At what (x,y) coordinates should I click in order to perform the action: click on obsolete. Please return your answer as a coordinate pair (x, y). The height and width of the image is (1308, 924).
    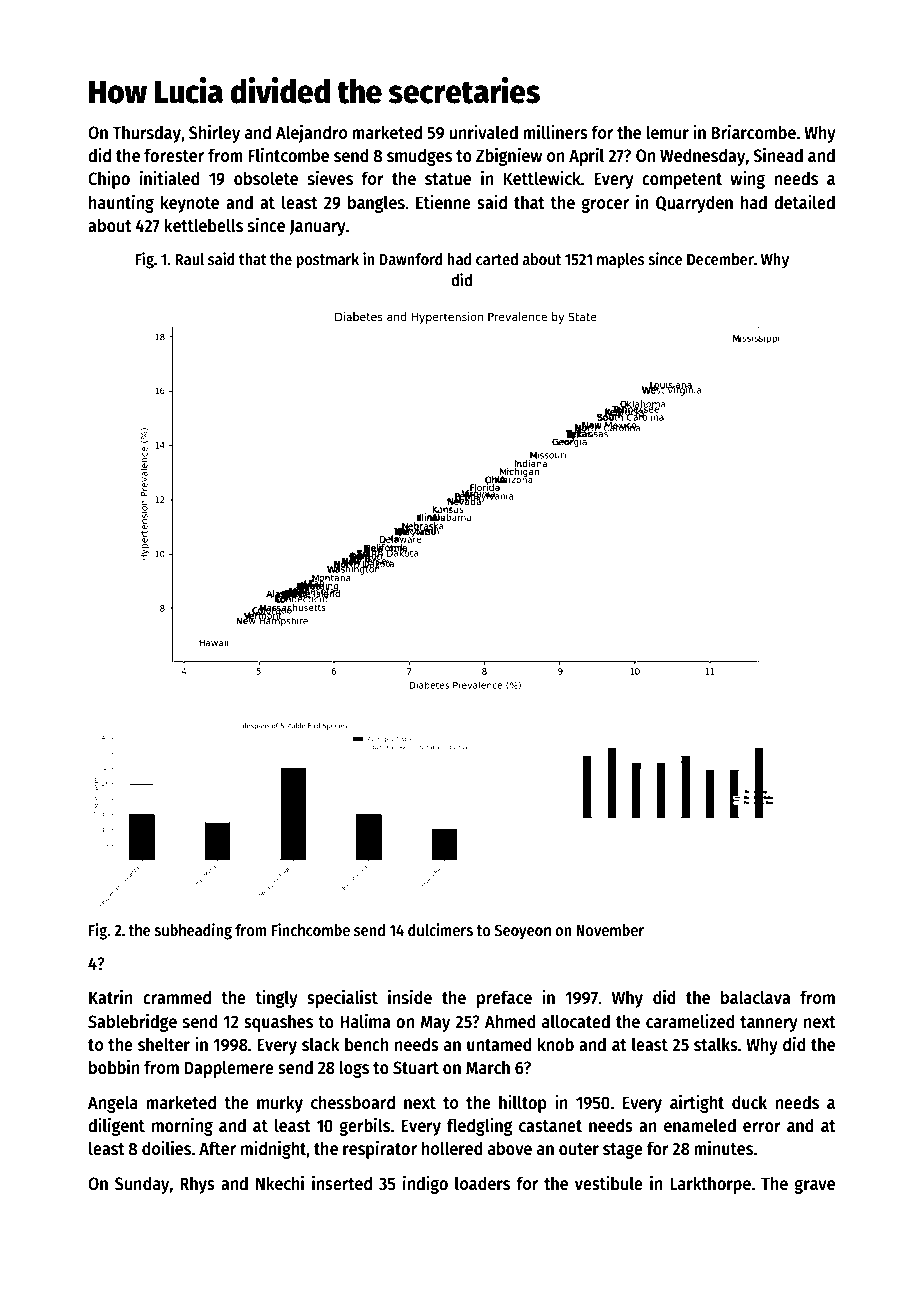
    Looking at the image, I should click on (266, 178).
